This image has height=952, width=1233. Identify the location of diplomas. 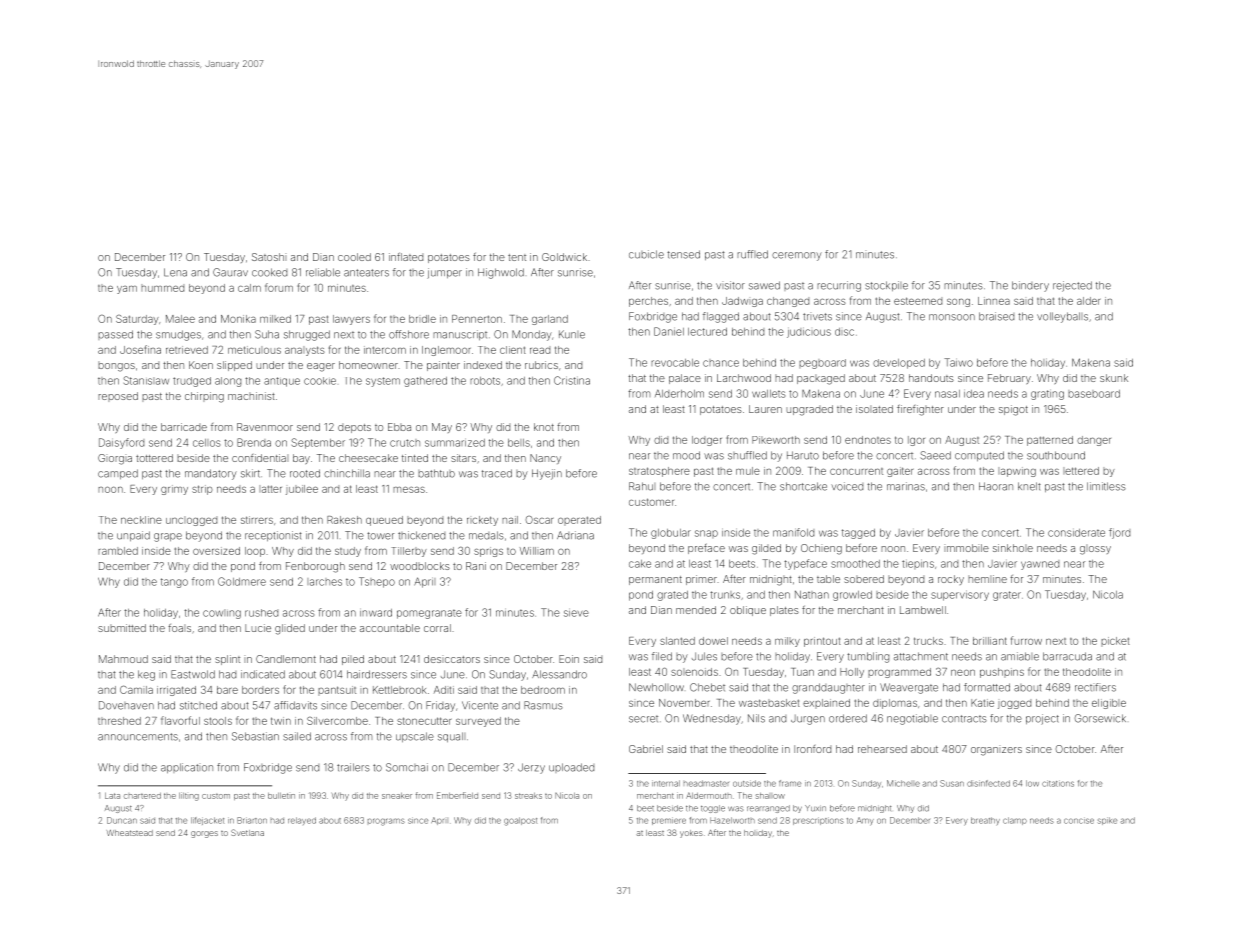
(895, 704).
